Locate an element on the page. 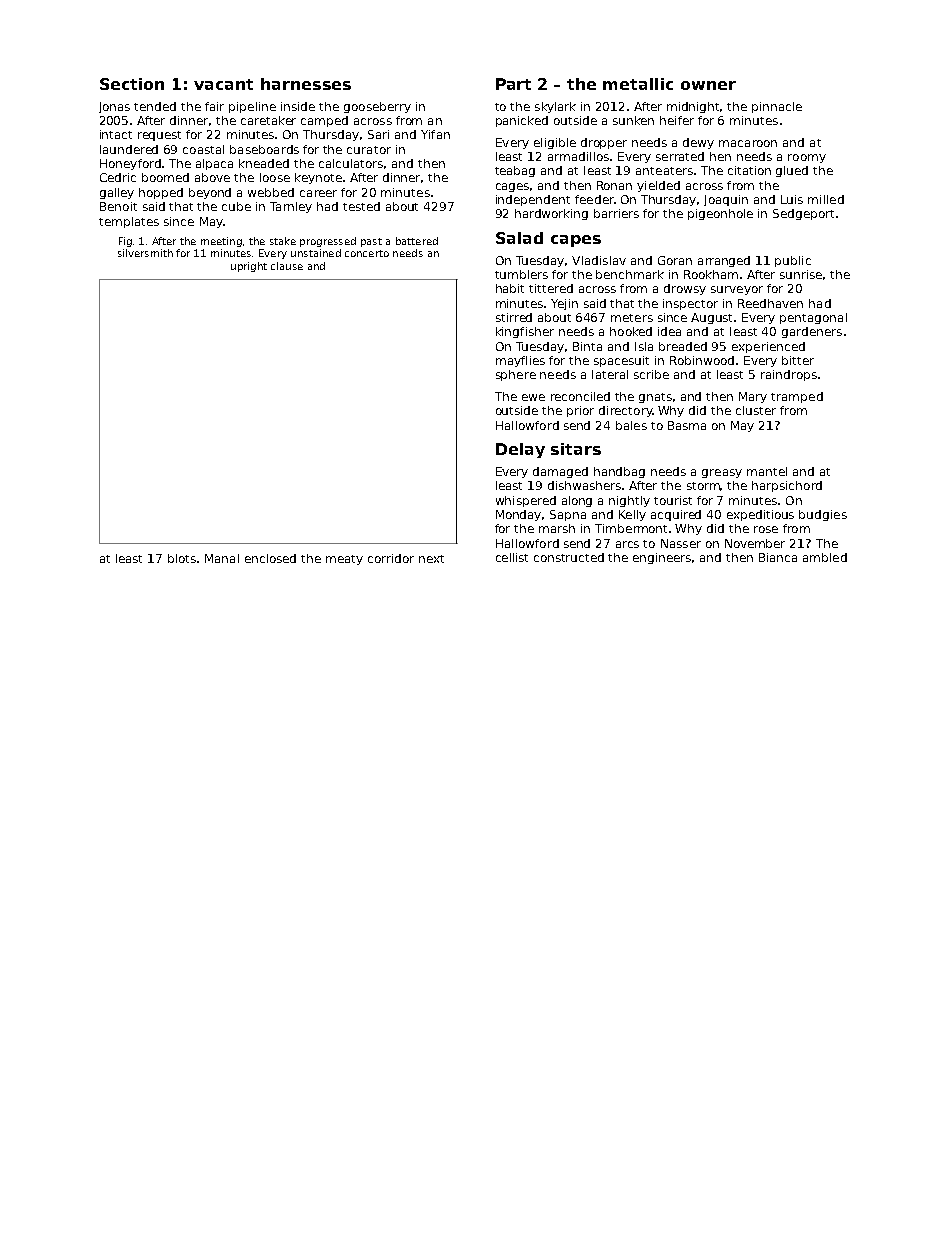 The height and width of the page is (1233, 952). pipeline is located at coordinates (252, 107).
